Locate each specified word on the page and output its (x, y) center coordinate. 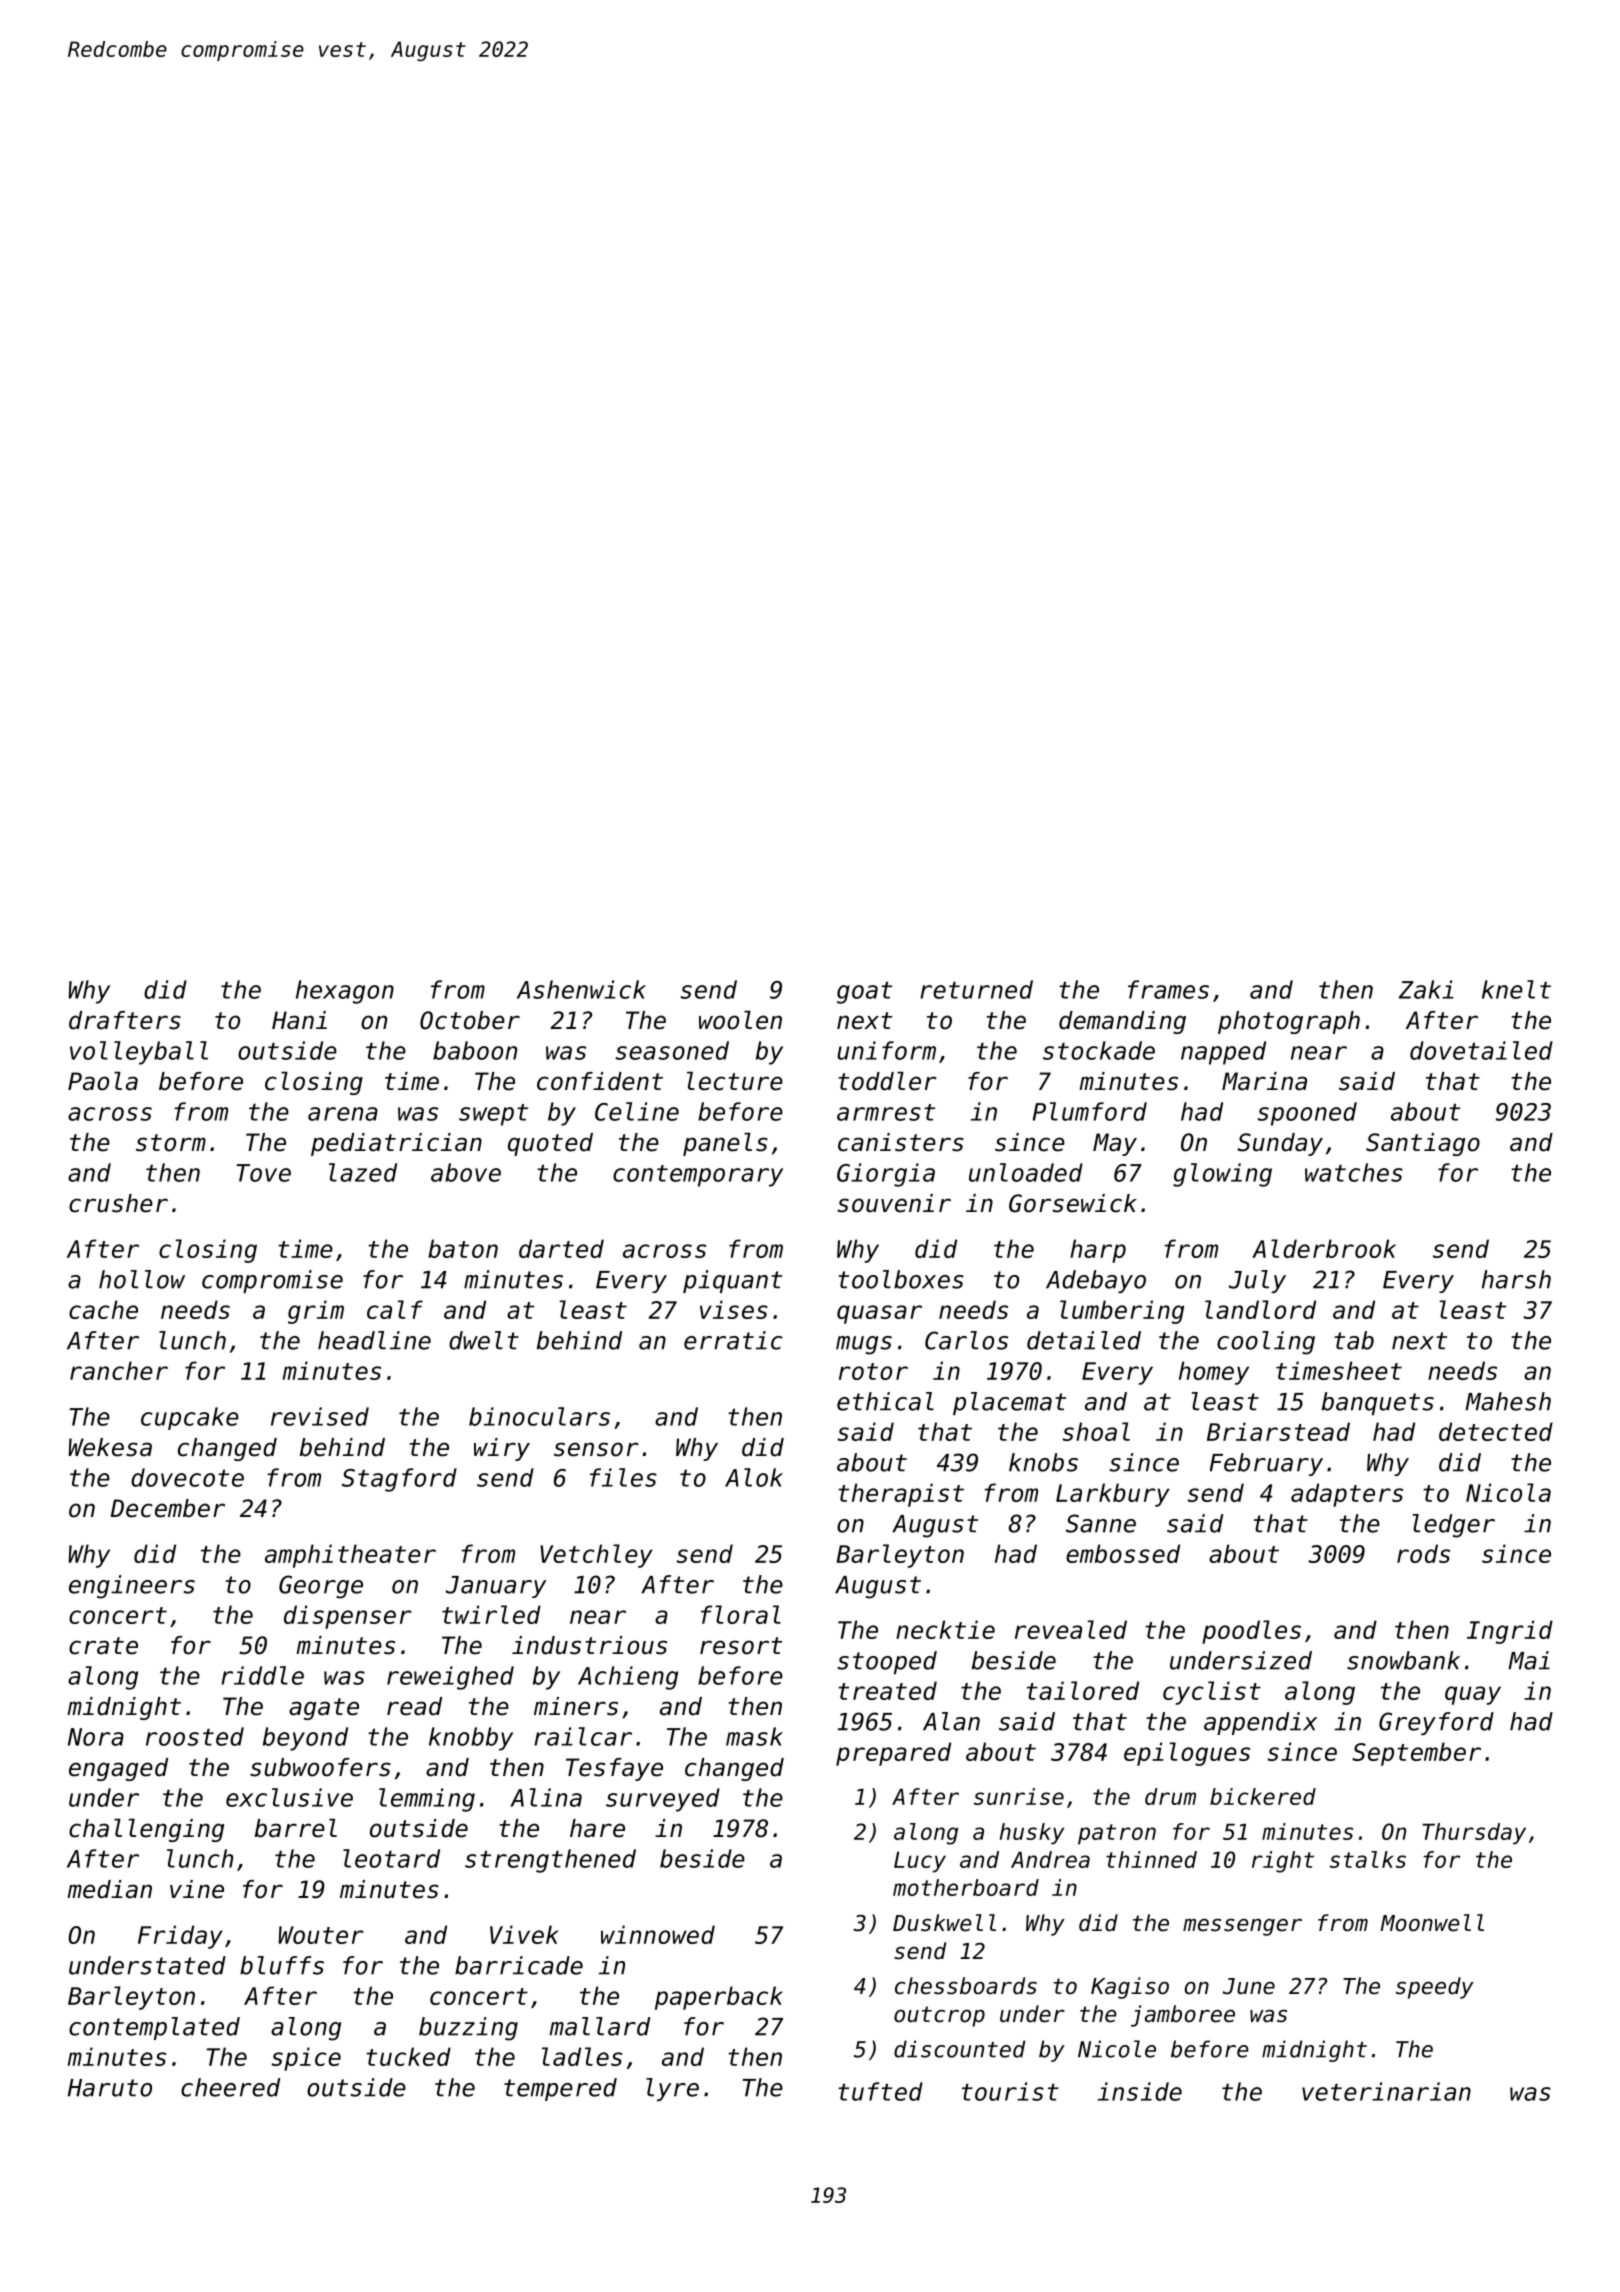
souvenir (894, 1203)
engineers (132, 1587)
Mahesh (1508, 1401)
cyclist (1212, 1693)
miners (576, 1706)
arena (343, 1114)
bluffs (282, 1965)
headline (374, 1340)
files (623, 1477)
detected (1496, 1431)
